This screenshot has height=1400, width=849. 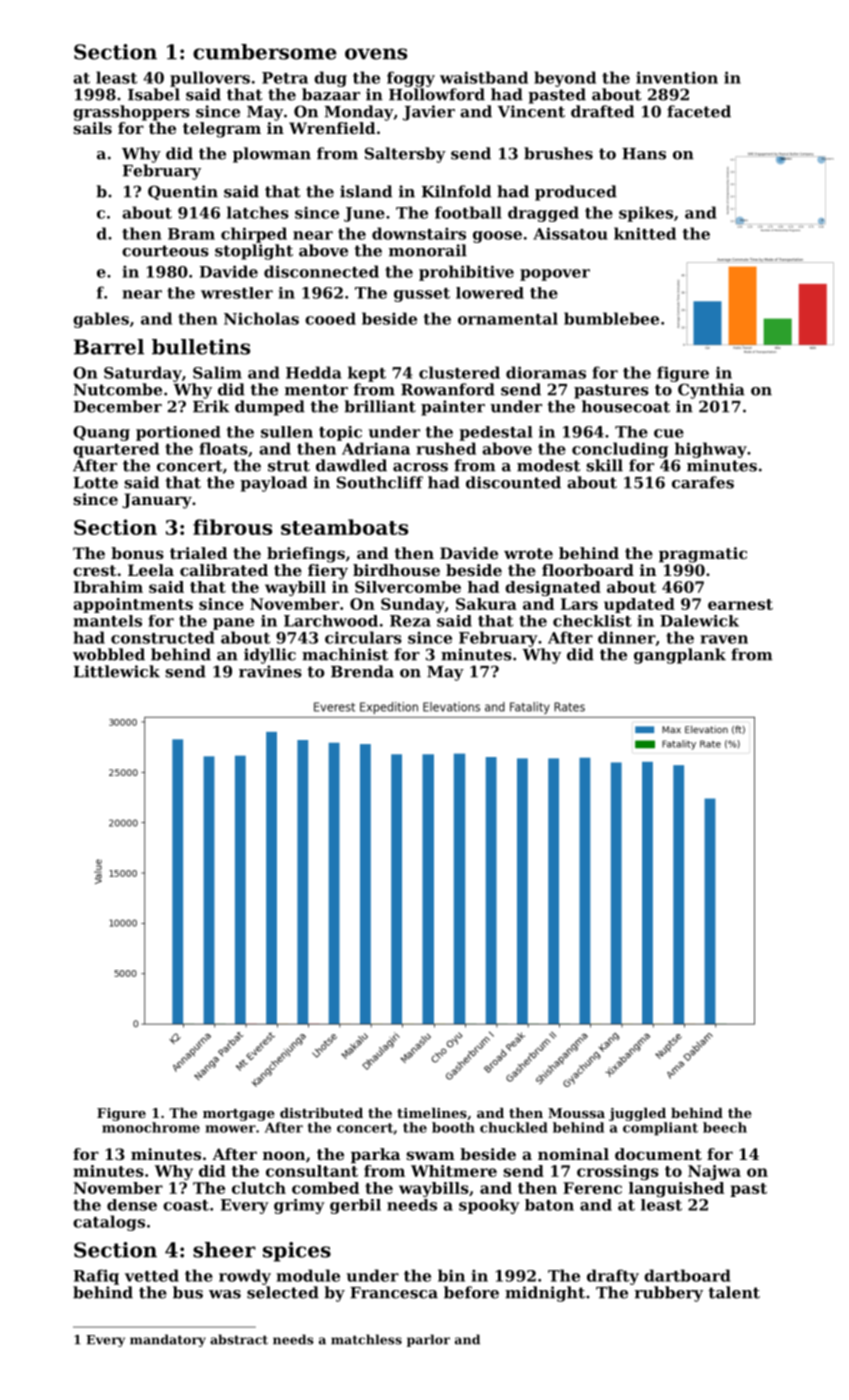 I want to click on juggled, so click(x=637, y=1114).
